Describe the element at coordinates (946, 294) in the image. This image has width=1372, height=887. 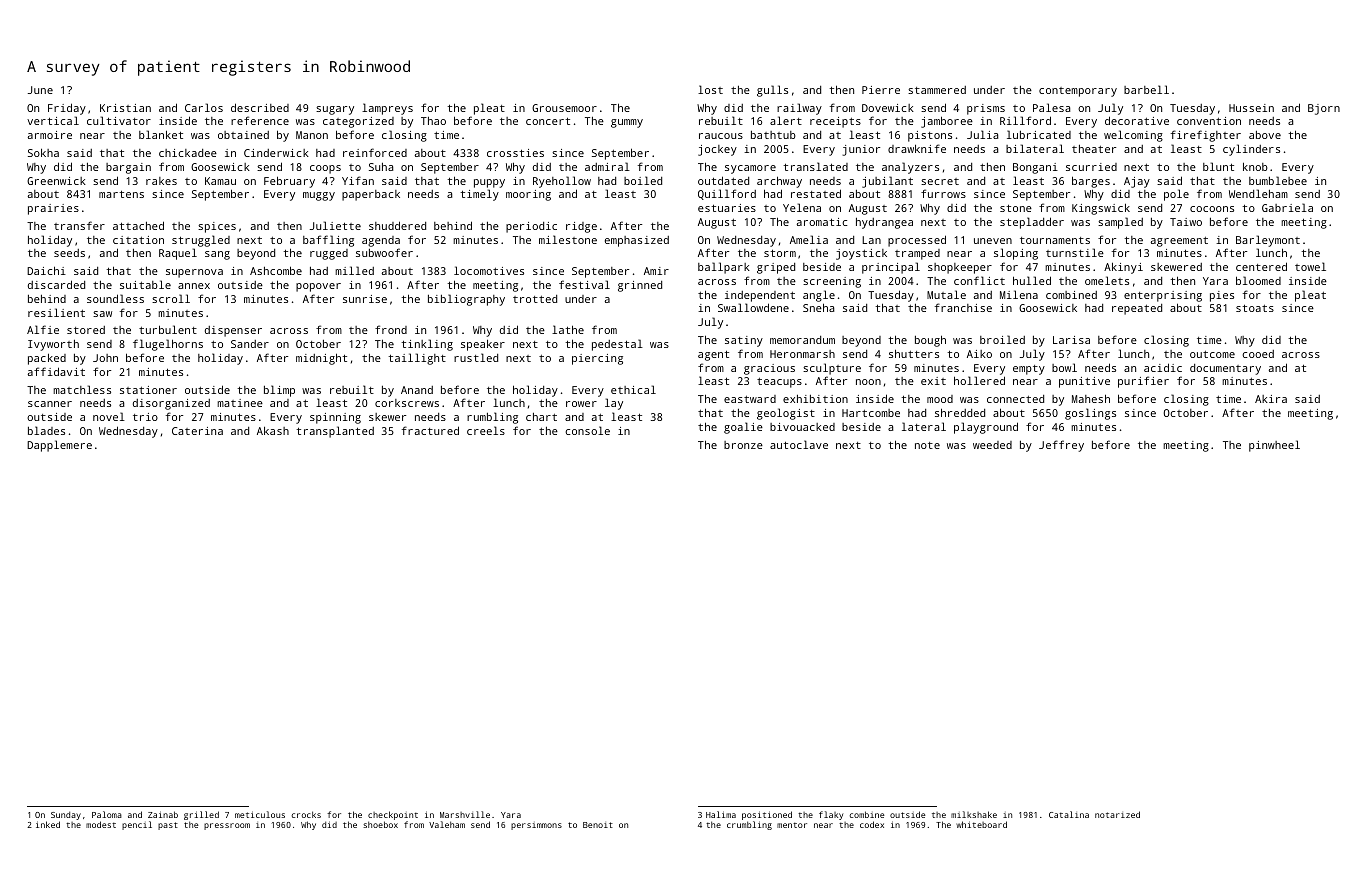
I see `Mutale` at that location.
